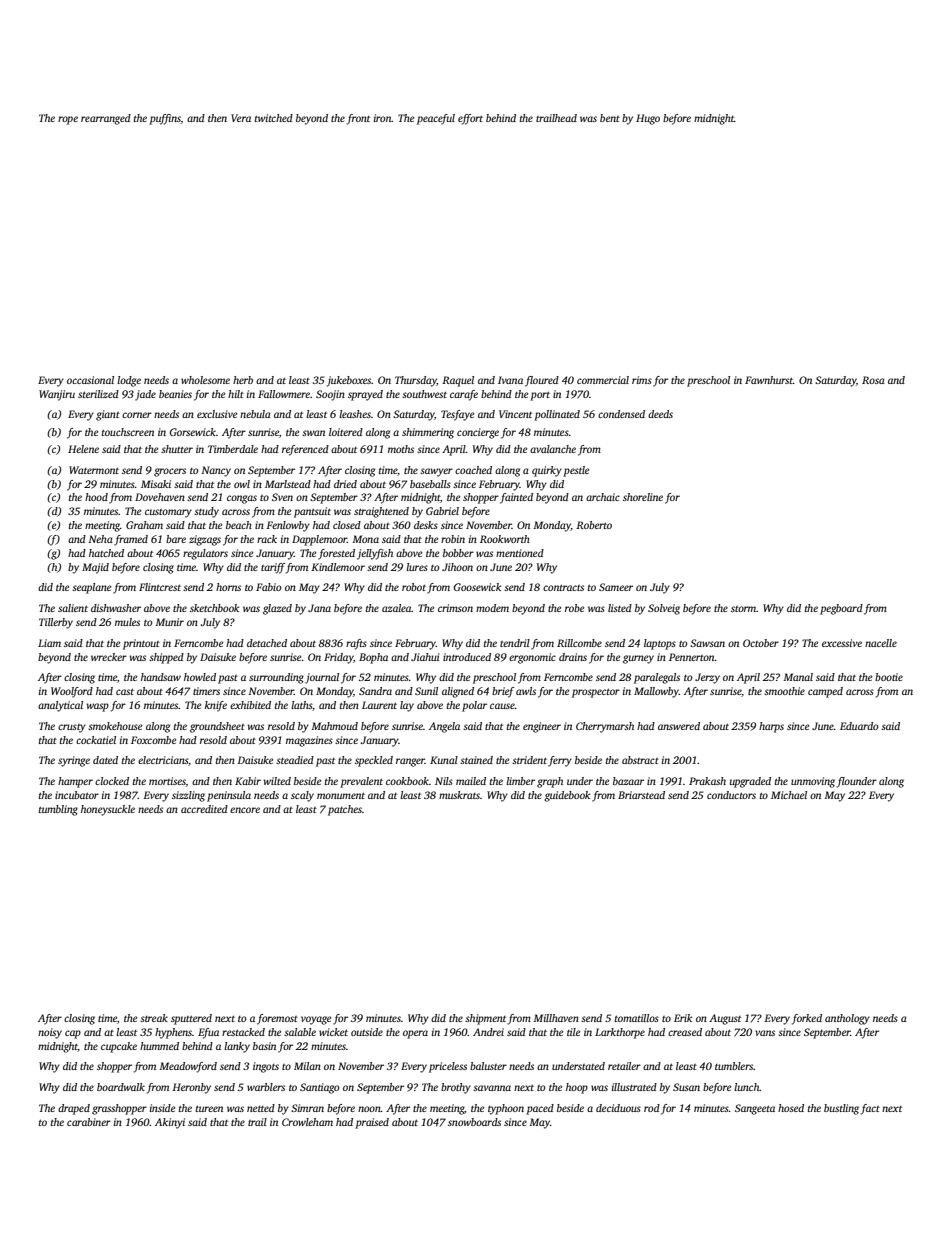 This screenshot has width=952, height=1233. I want to click on tumbling, so click(58, 810).
